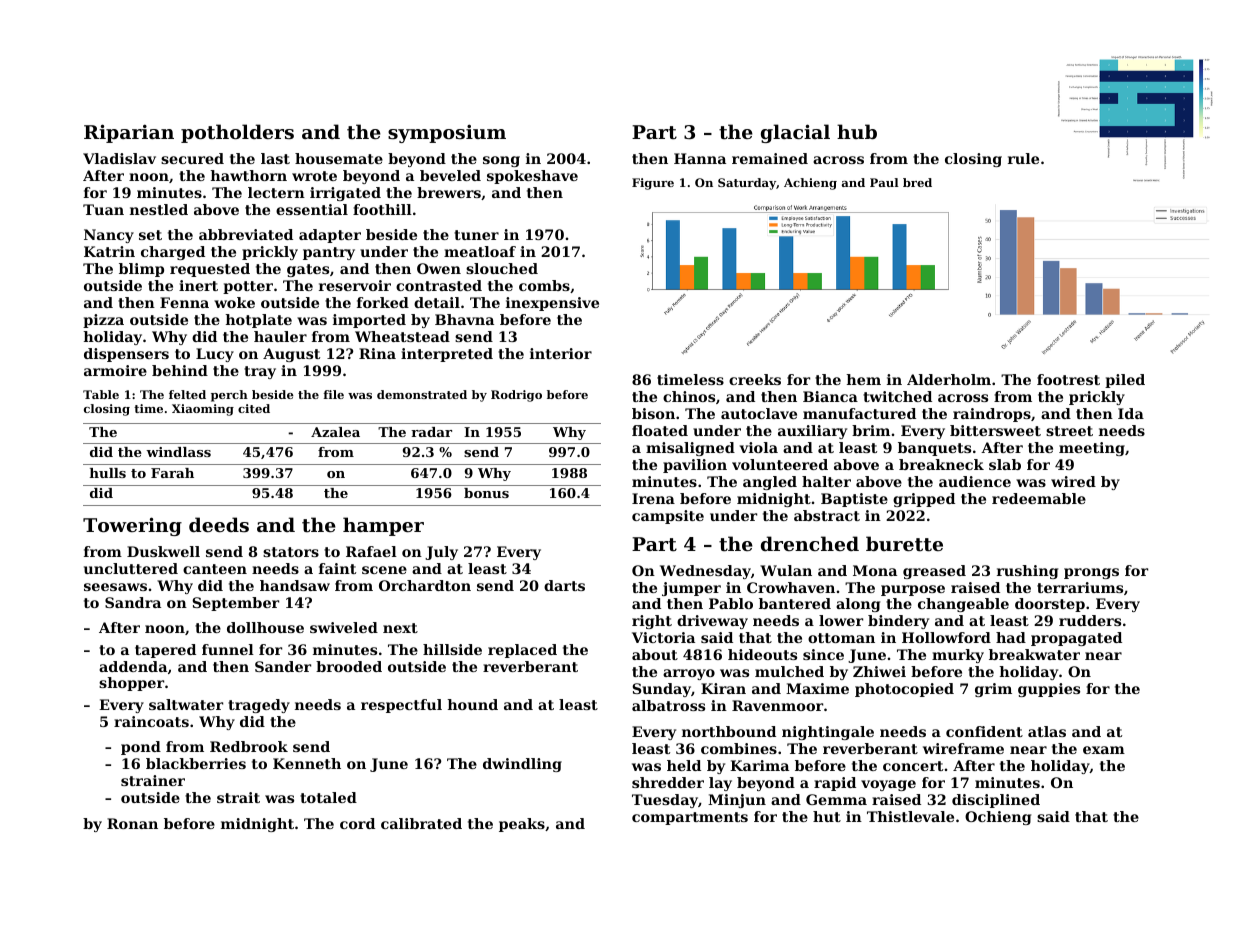 Image resolution: width=1233 pixels, height=952 pixels. I want to click on doorstep, so click(1050, 605).
